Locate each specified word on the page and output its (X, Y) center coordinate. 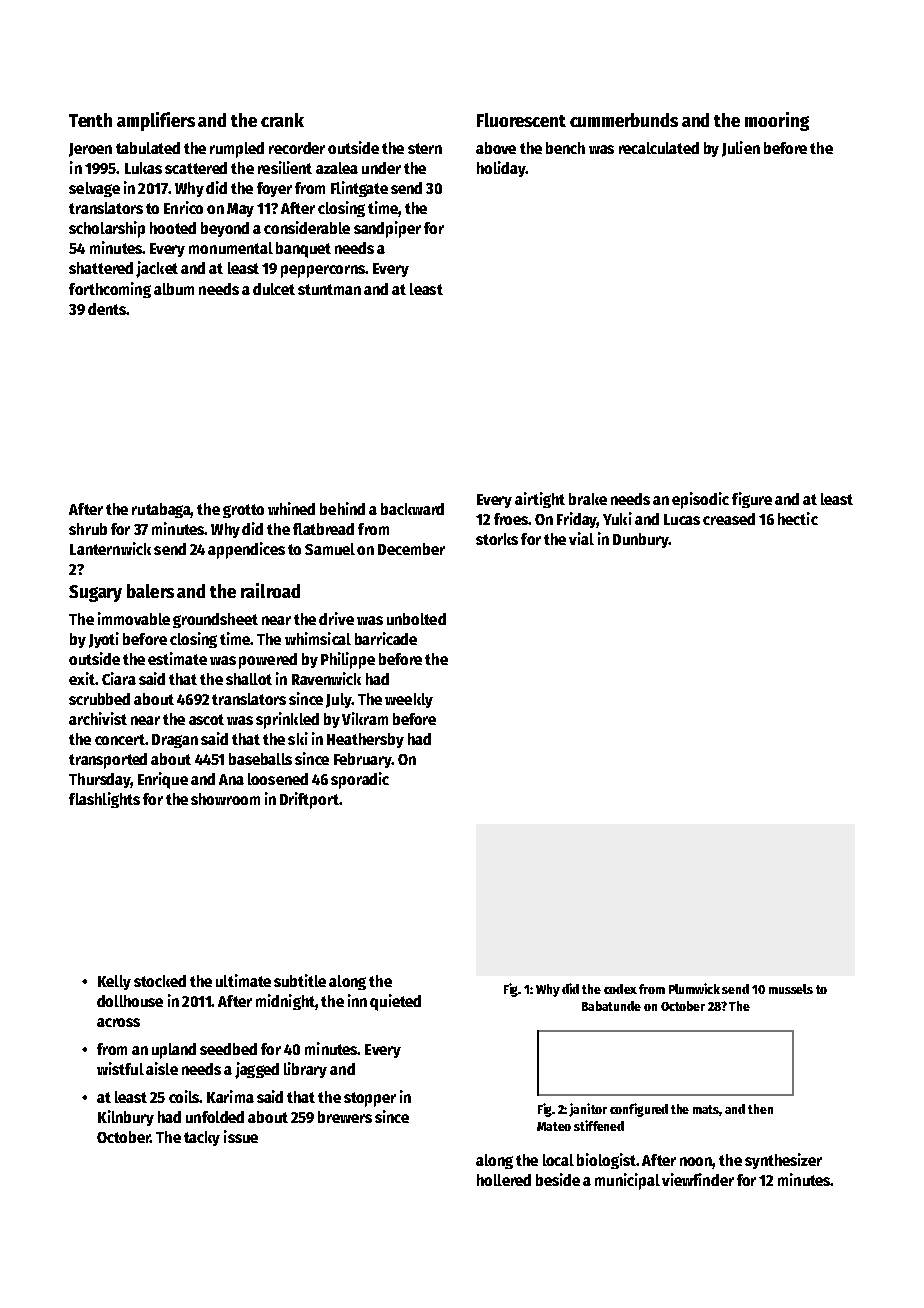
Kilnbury (126, 1118)
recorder (297, 148)
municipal (627, 1181)
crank (282, 120)
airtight (540, 500)
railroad (270, 590)
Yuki (617, 518)
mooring (777, 121)
